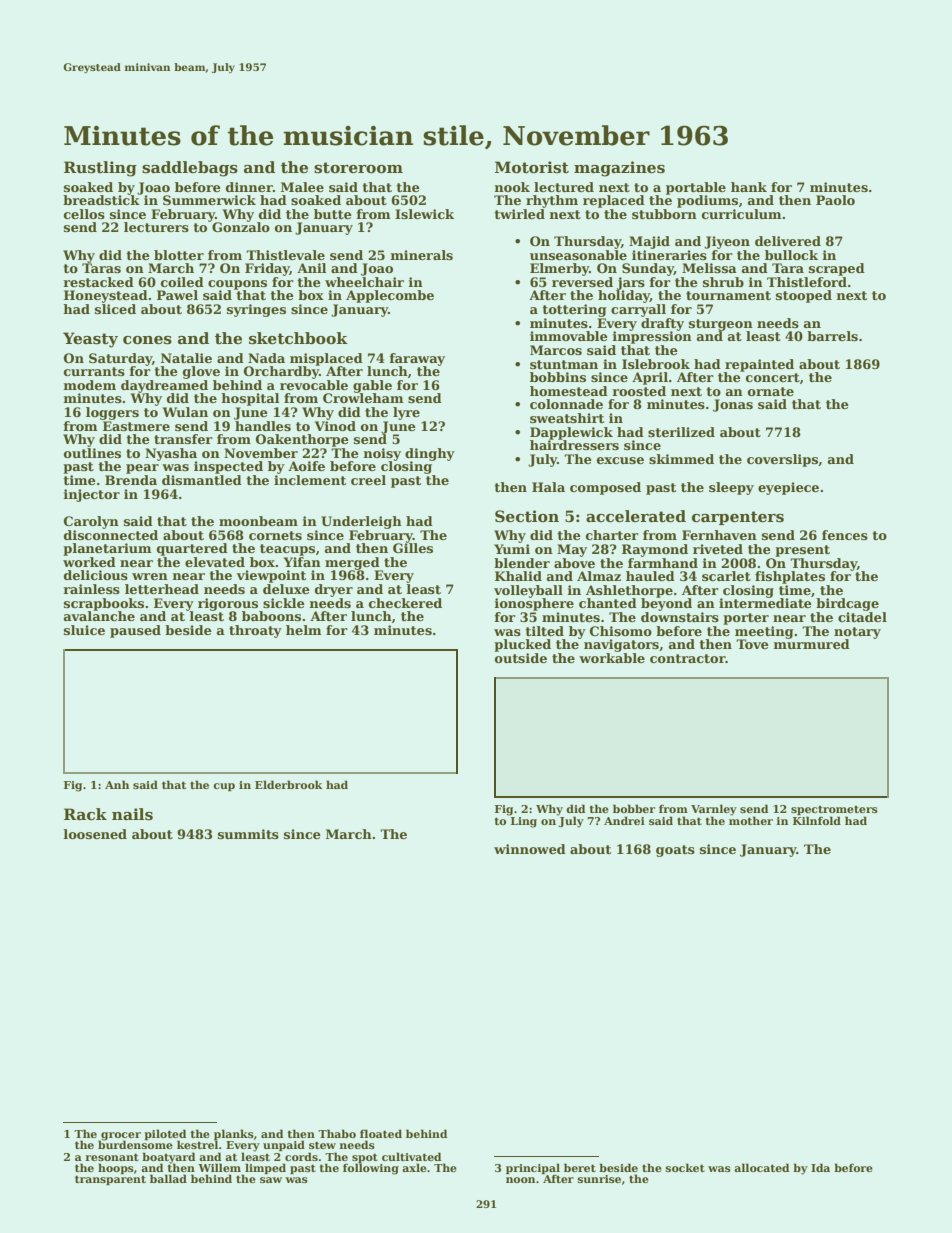 The width and height of the image is (952, 1233). Describe the element at coordinates (271, 1180) in the image. I see `saw` at that location.
